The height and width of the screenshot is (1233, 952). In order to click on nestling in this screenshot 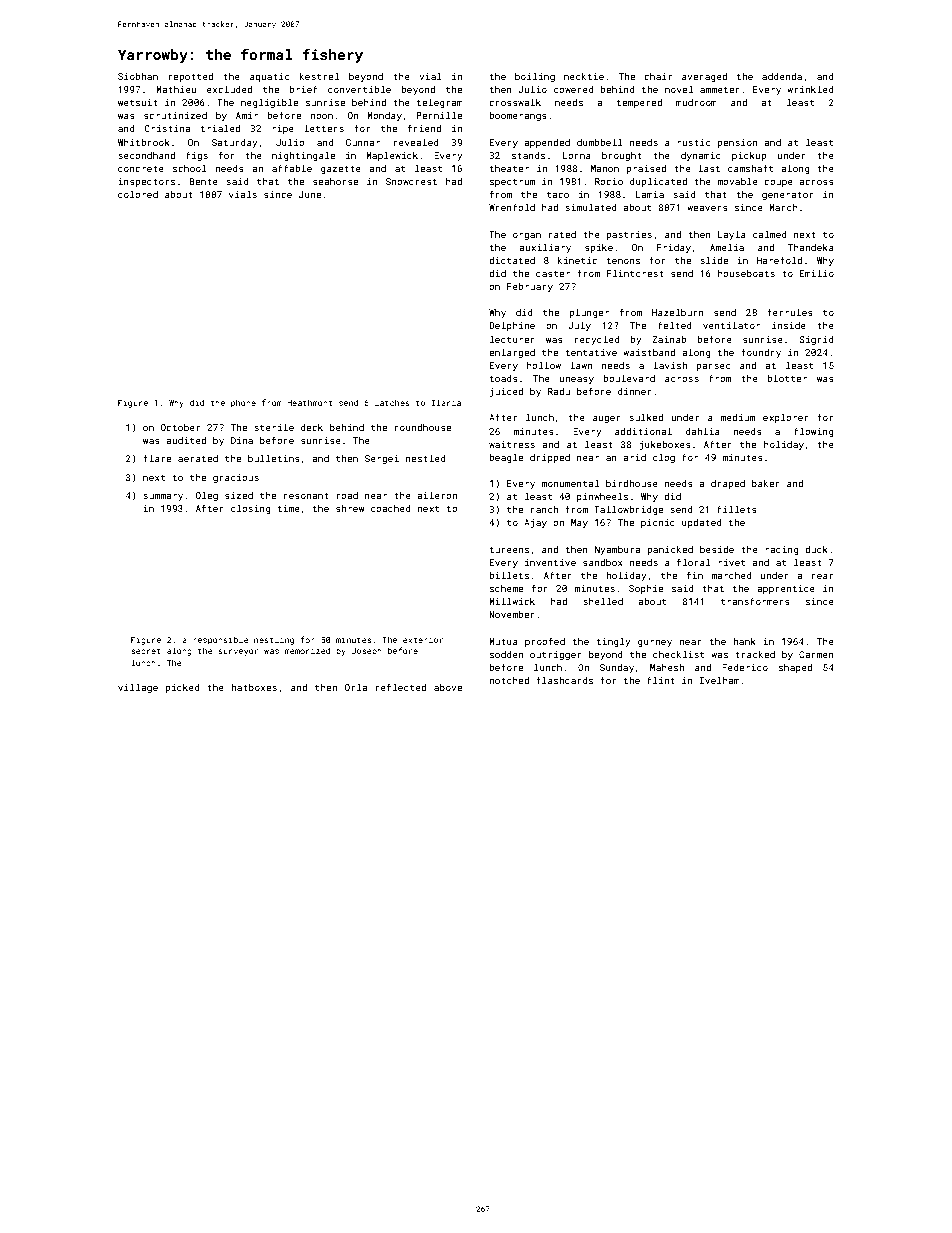, I will do `click(274, 640)`.
